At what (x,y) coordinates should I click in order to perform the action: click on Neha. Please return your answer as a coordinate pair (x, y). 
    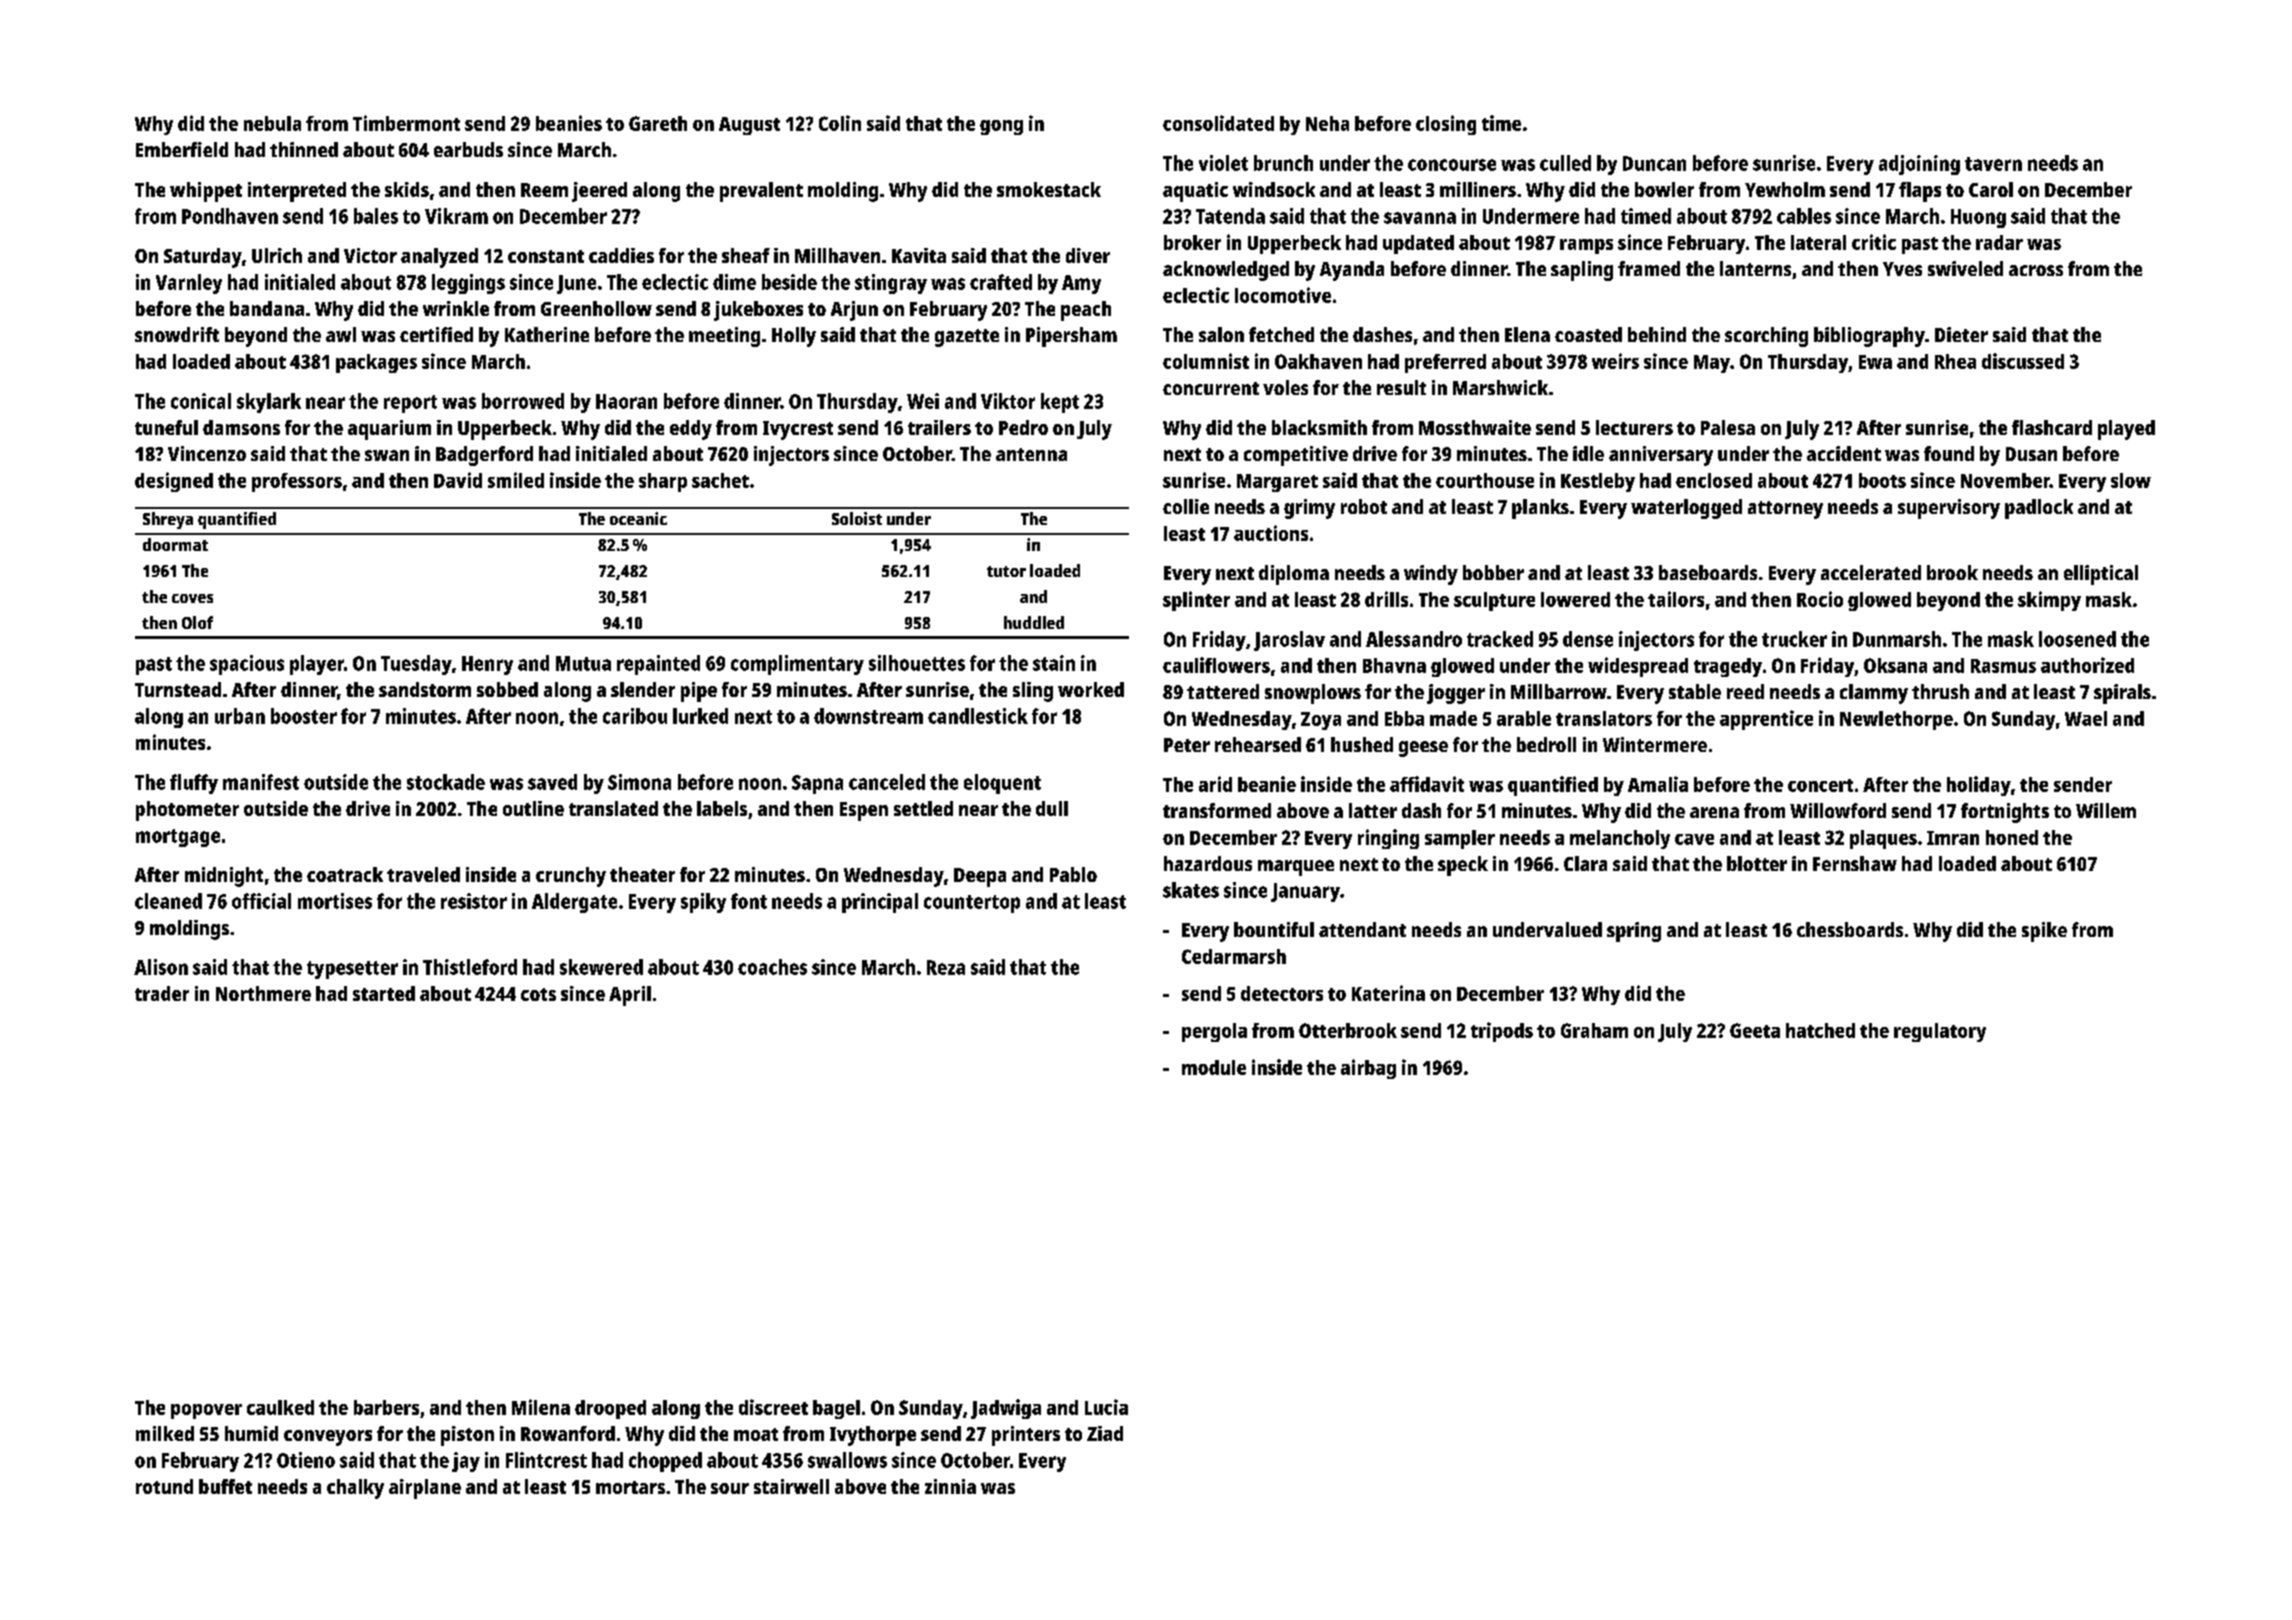
    Looking at the image, I should click on (1327, 123).
